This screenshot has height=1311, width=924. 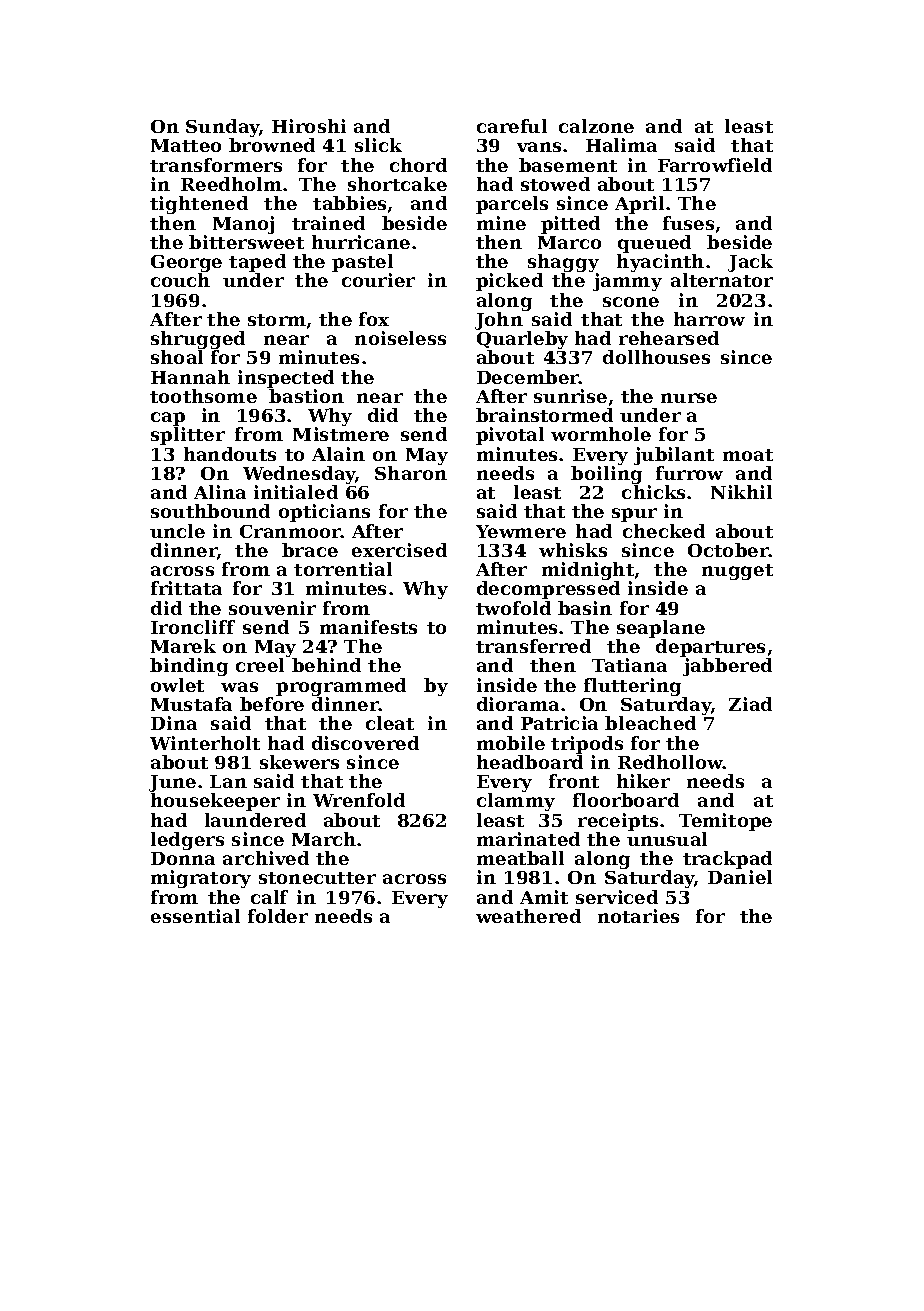 I want to click on boiling, so click(x=606, y=475).
